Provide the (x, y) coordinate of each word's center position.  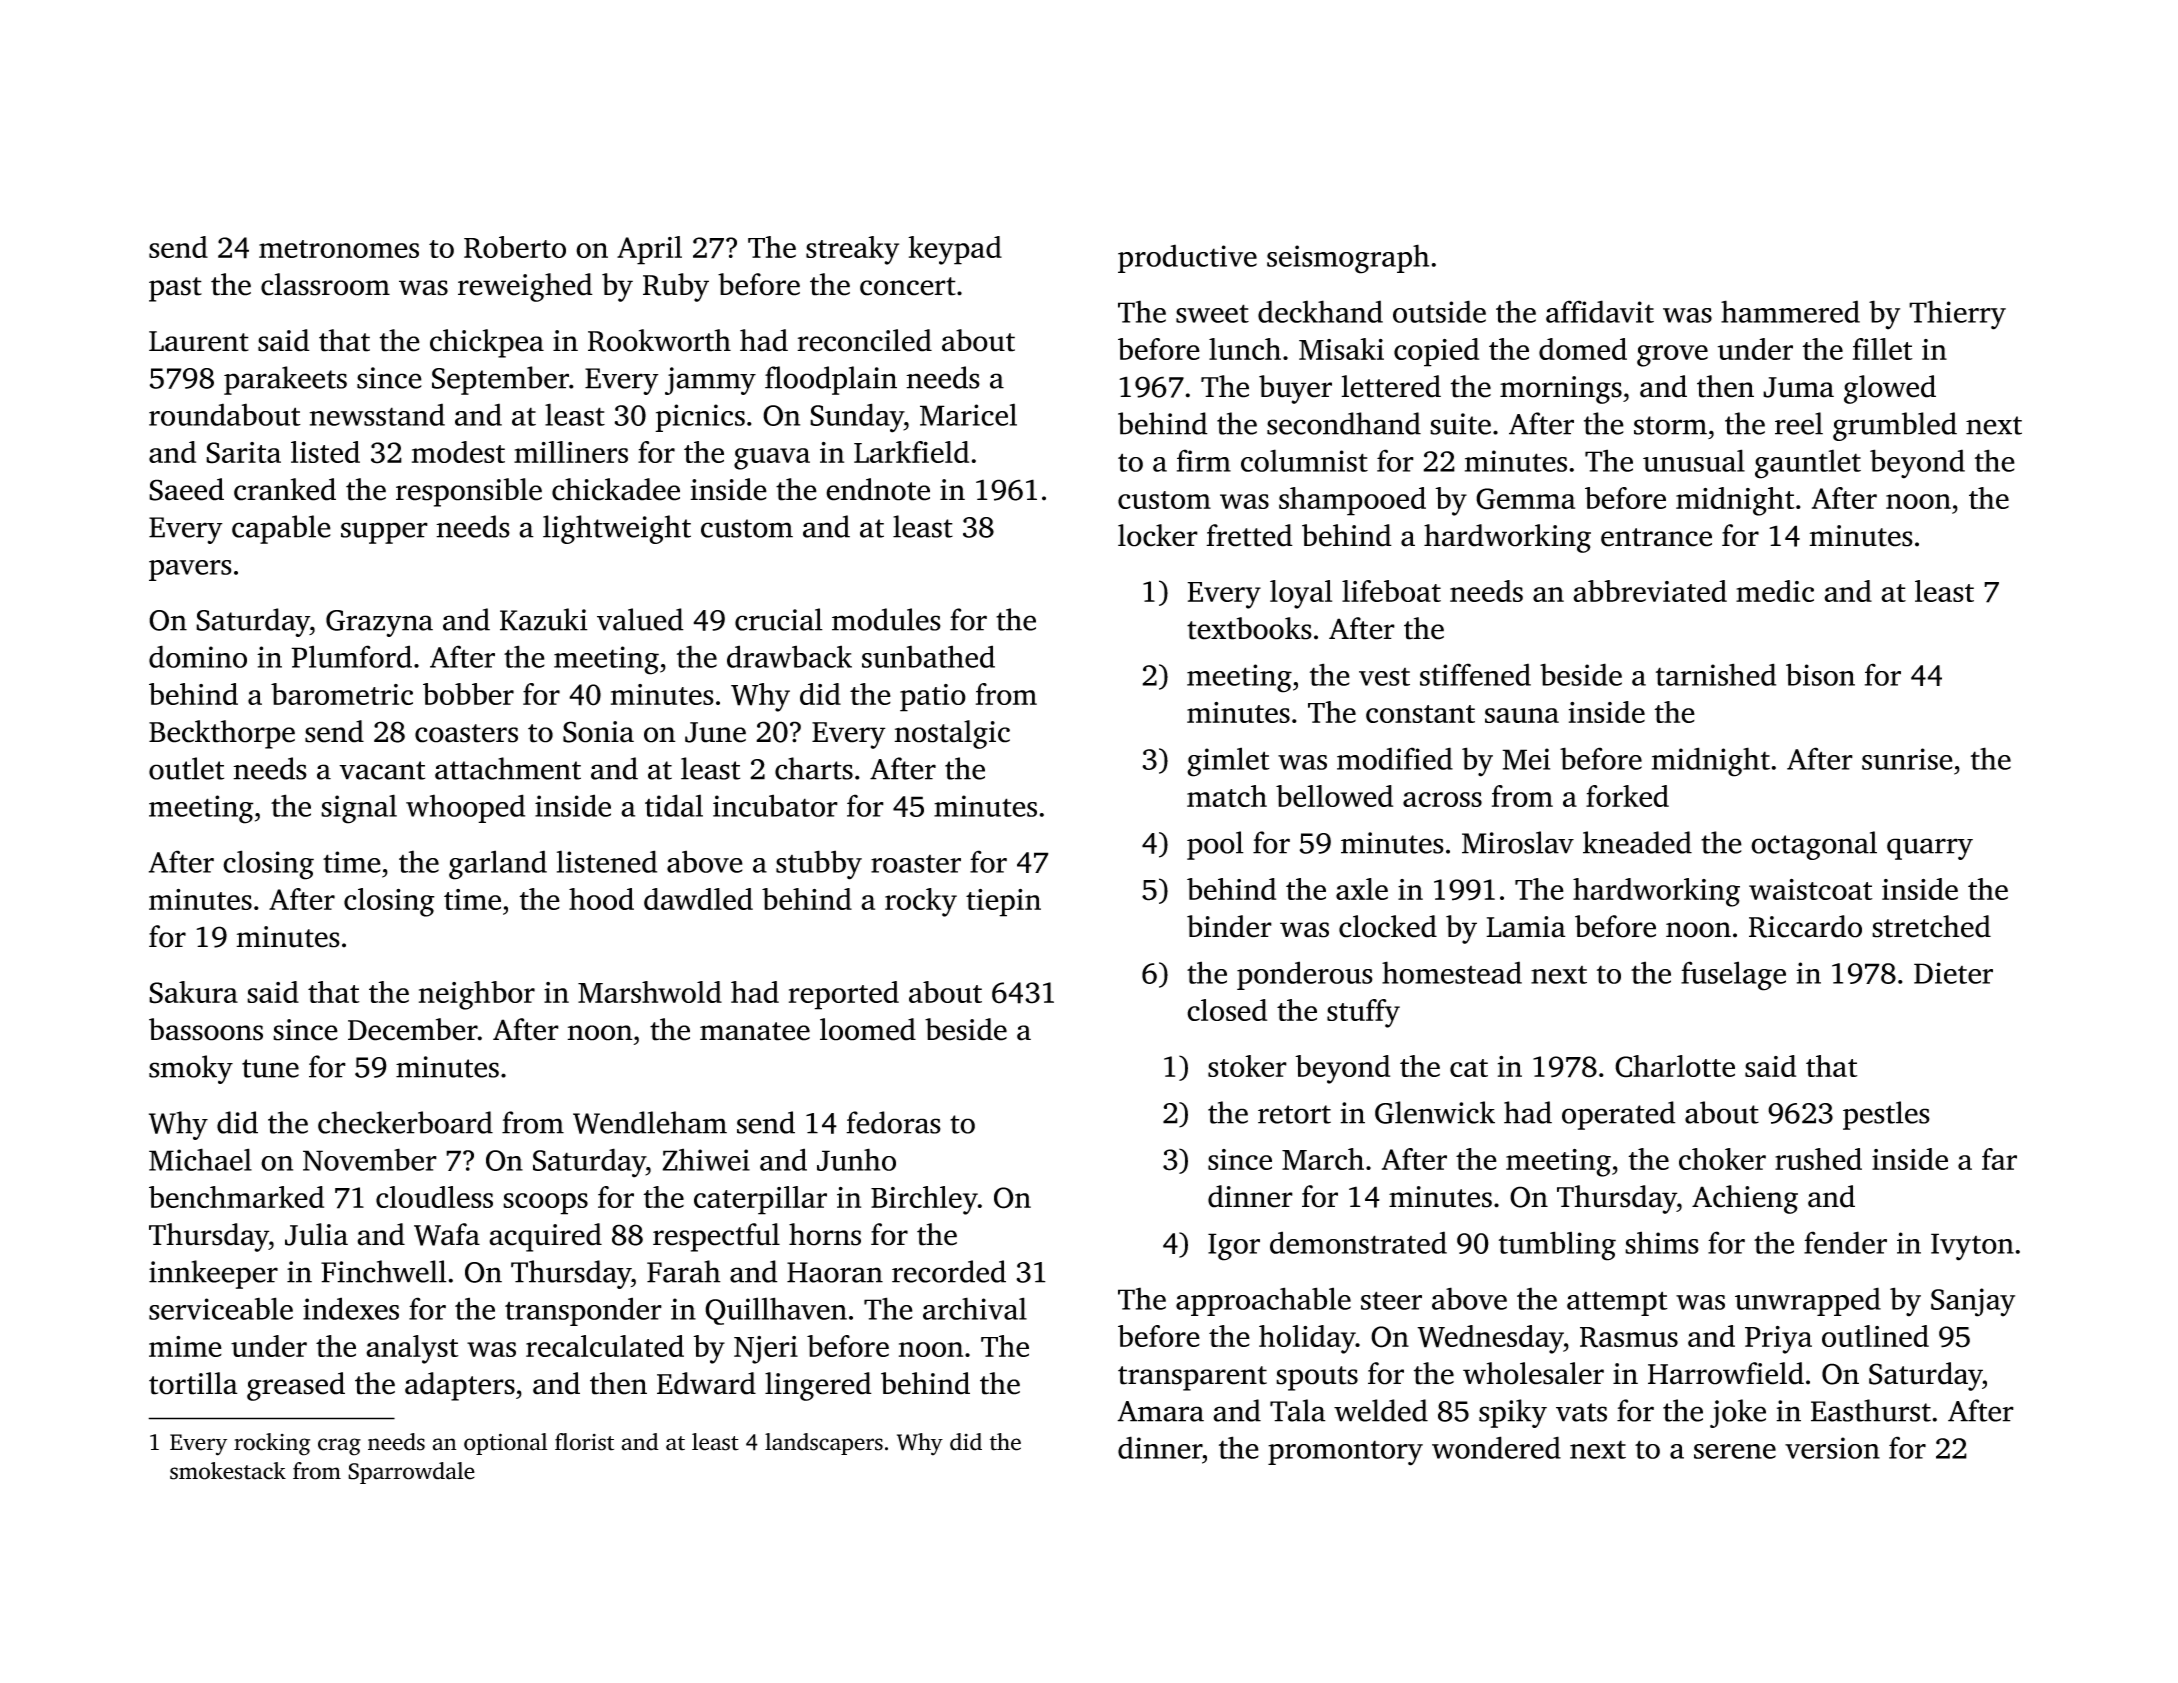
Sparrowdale (411, 1473)
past (175, 289)
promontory (1345, 1453)
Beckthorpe (222, 734)
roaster (916, 864)
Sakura (193, 992)
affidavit (1600, 311)
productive (1187, 258)
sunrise (1907, 759)
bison (1820, 674)
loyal (1301, 594)
